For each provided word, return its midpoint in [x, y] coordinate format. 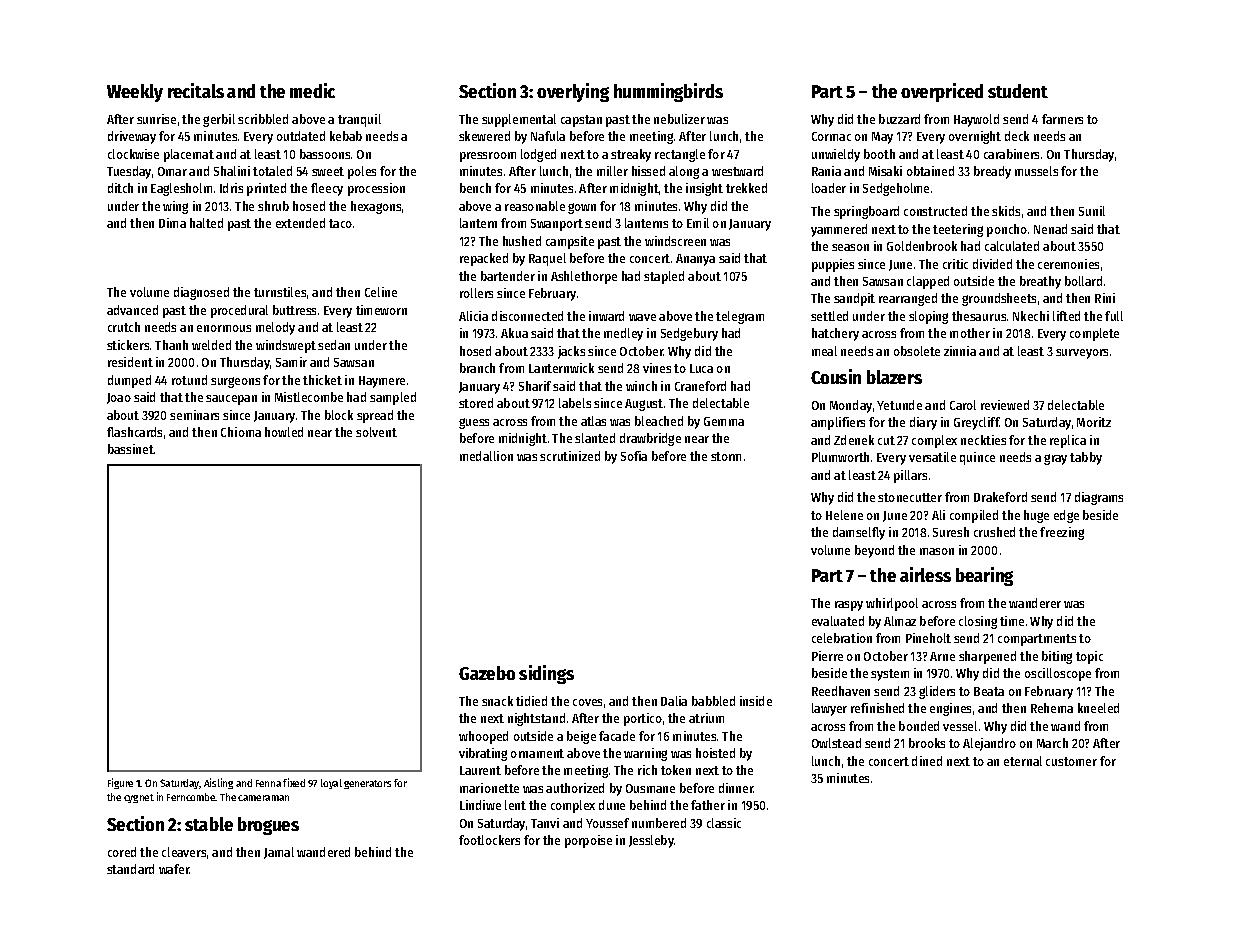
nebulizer [679, 119]
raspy [849, 606]
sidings [546, 674]
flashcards [134, 432]
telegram [740, 317]
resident [130, 362]
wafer [174, 869]
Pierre [827, 656]
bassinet [131, 449]
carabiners [1011, 154]
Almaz [900, 621]
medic [312, 90]
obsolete [917, 351]
